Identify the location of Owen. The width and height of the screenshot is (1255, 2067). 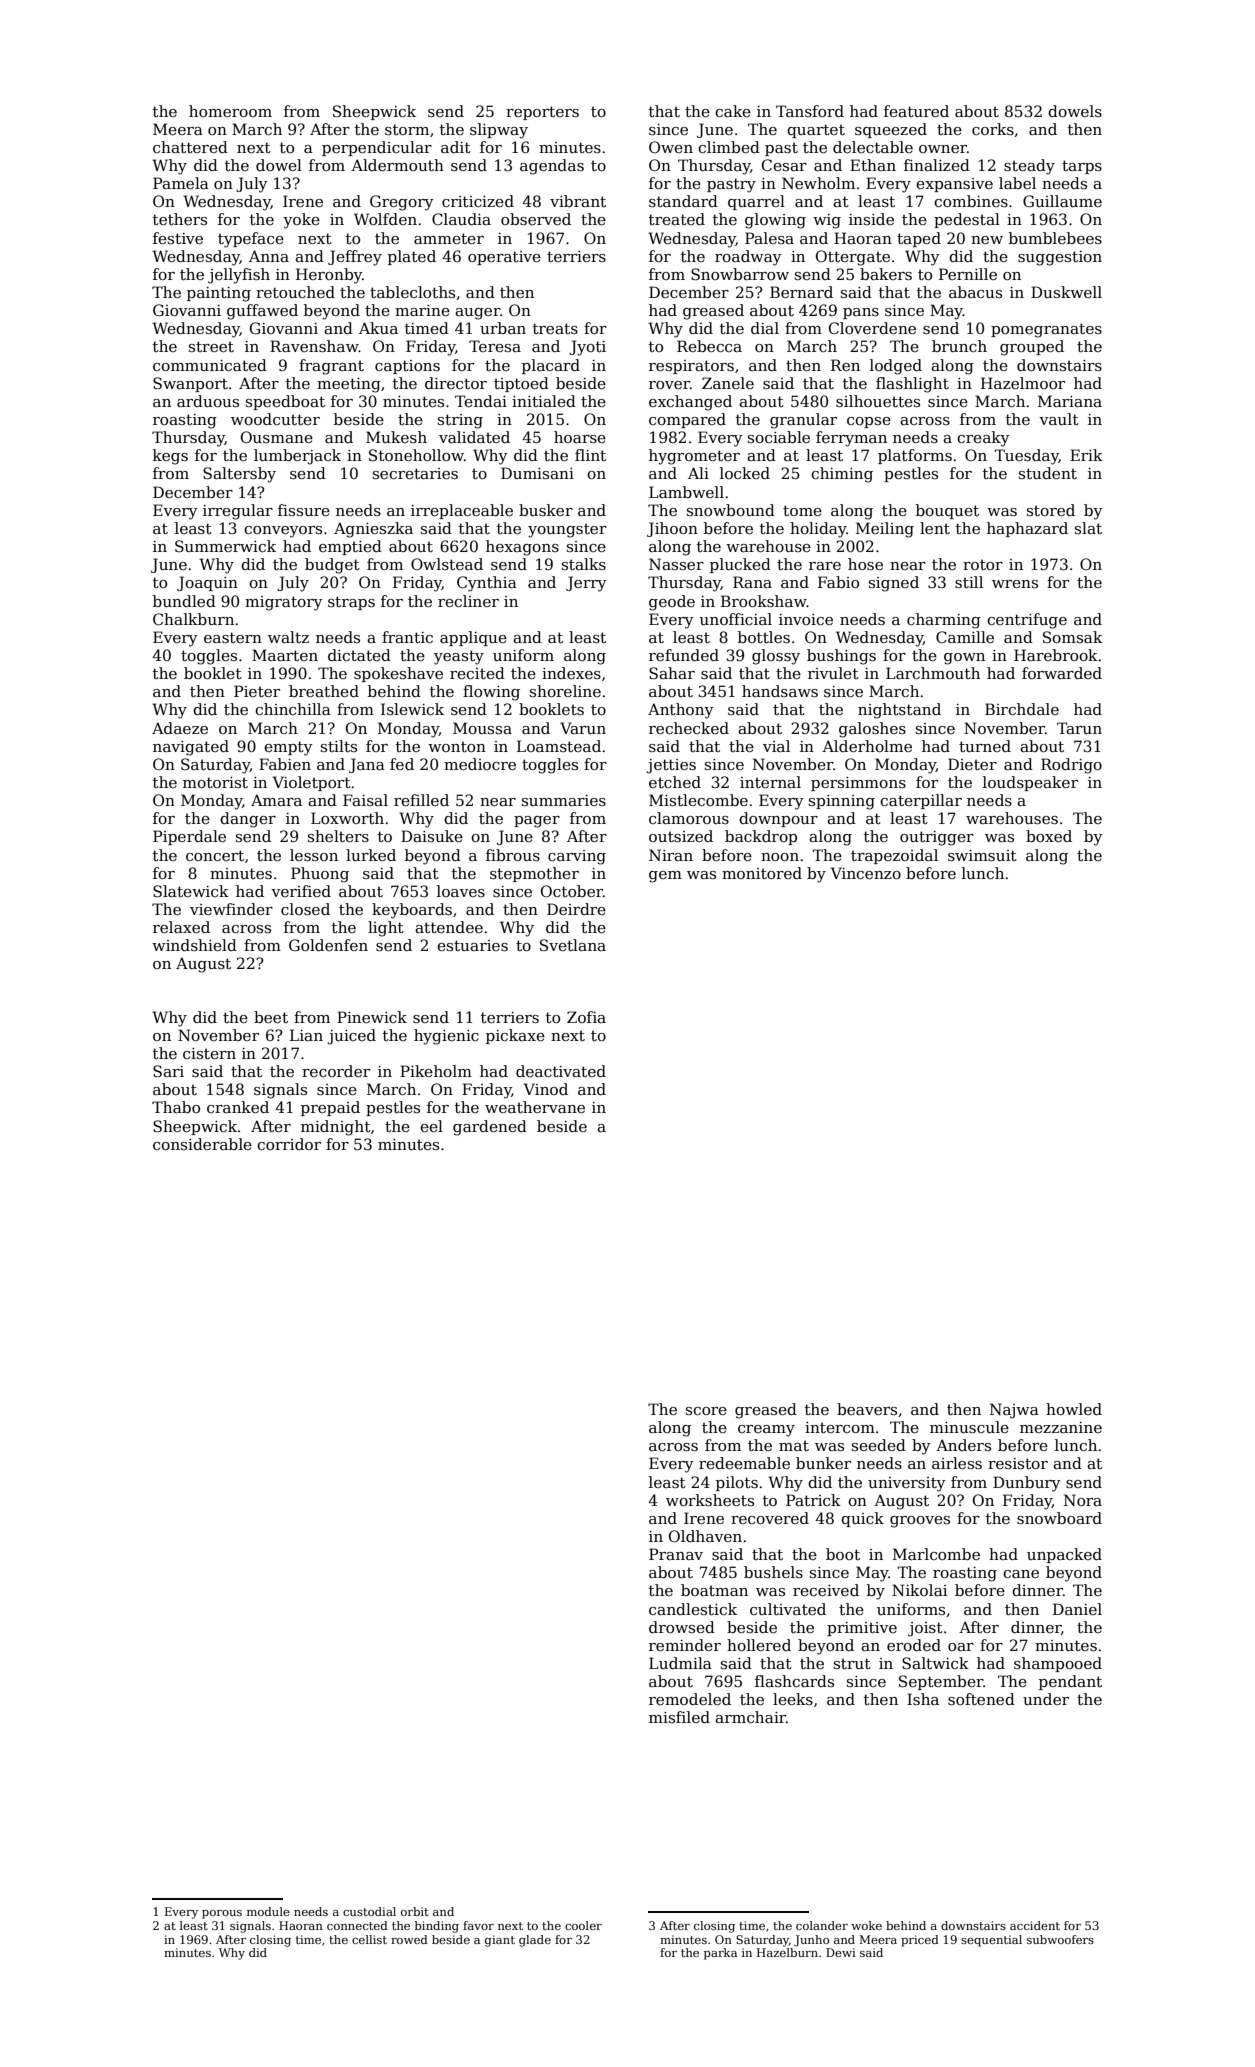
(671, 147).
